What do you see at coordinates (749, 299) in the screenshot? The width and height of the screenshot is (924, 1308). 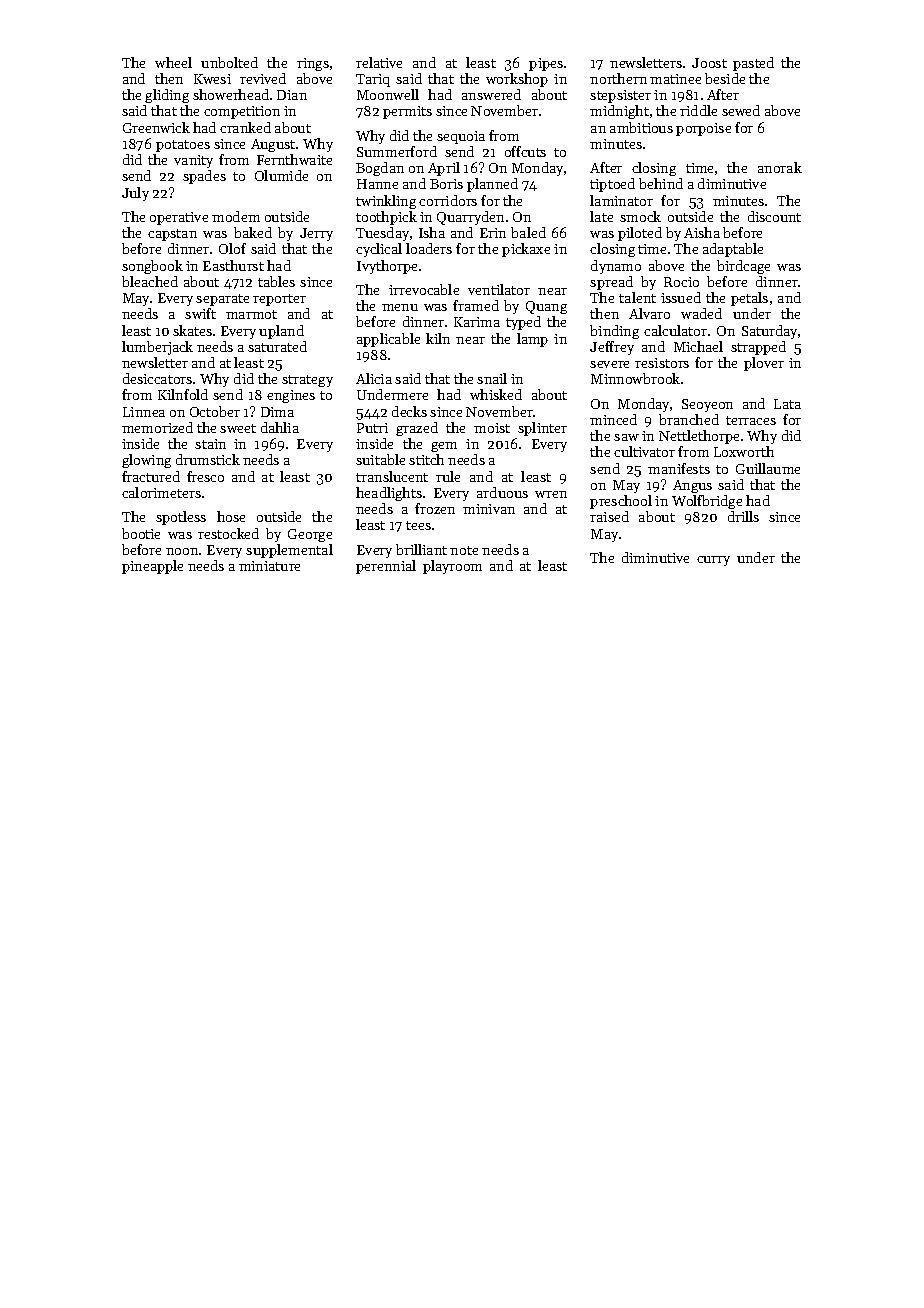 I see `petals` at bounding box center [749, 299].
